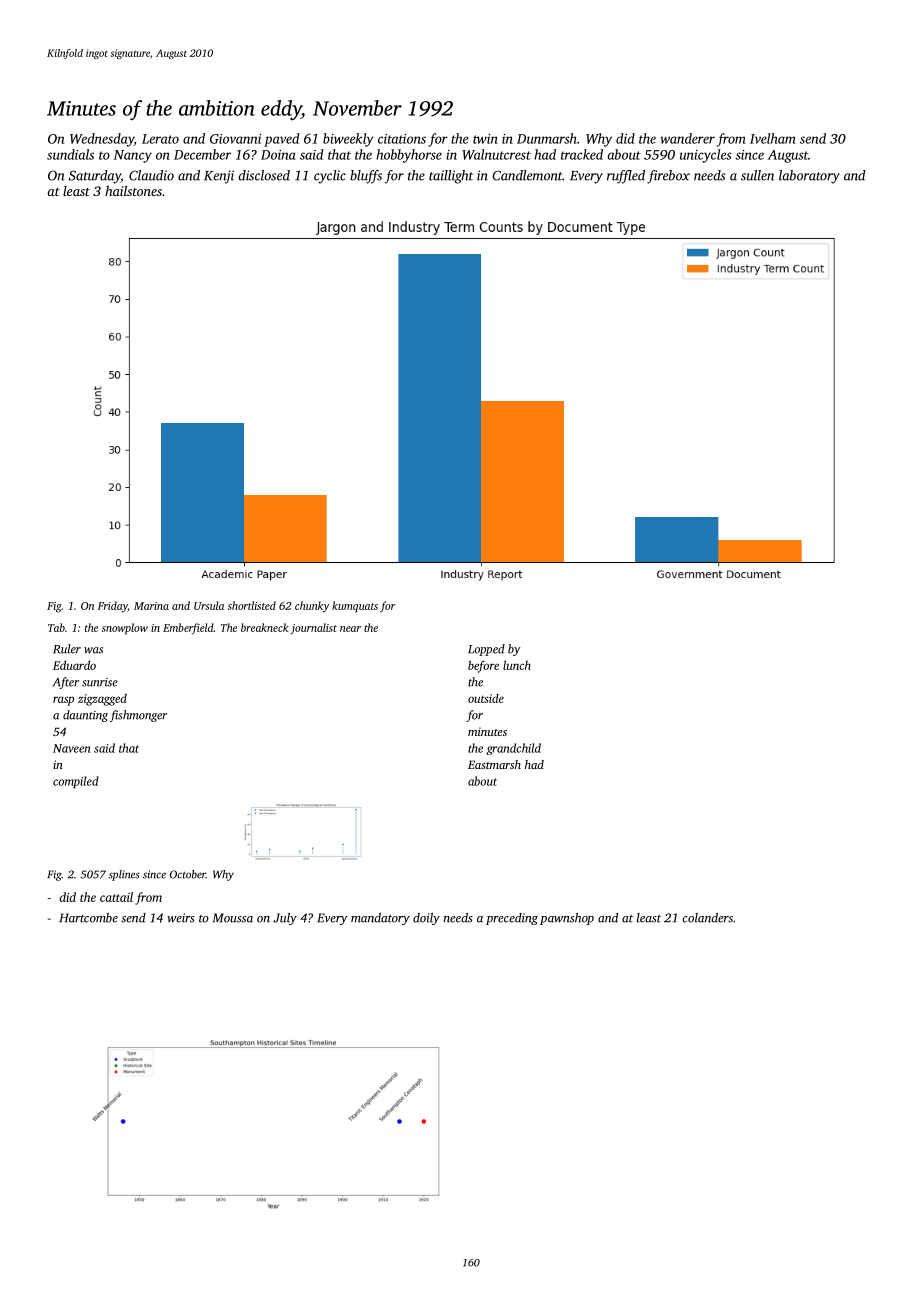 This screenshot has width=924, height=1308. Describe the element at coordinates (116, 897) in the screenshot. I see `cattail` at that location.
